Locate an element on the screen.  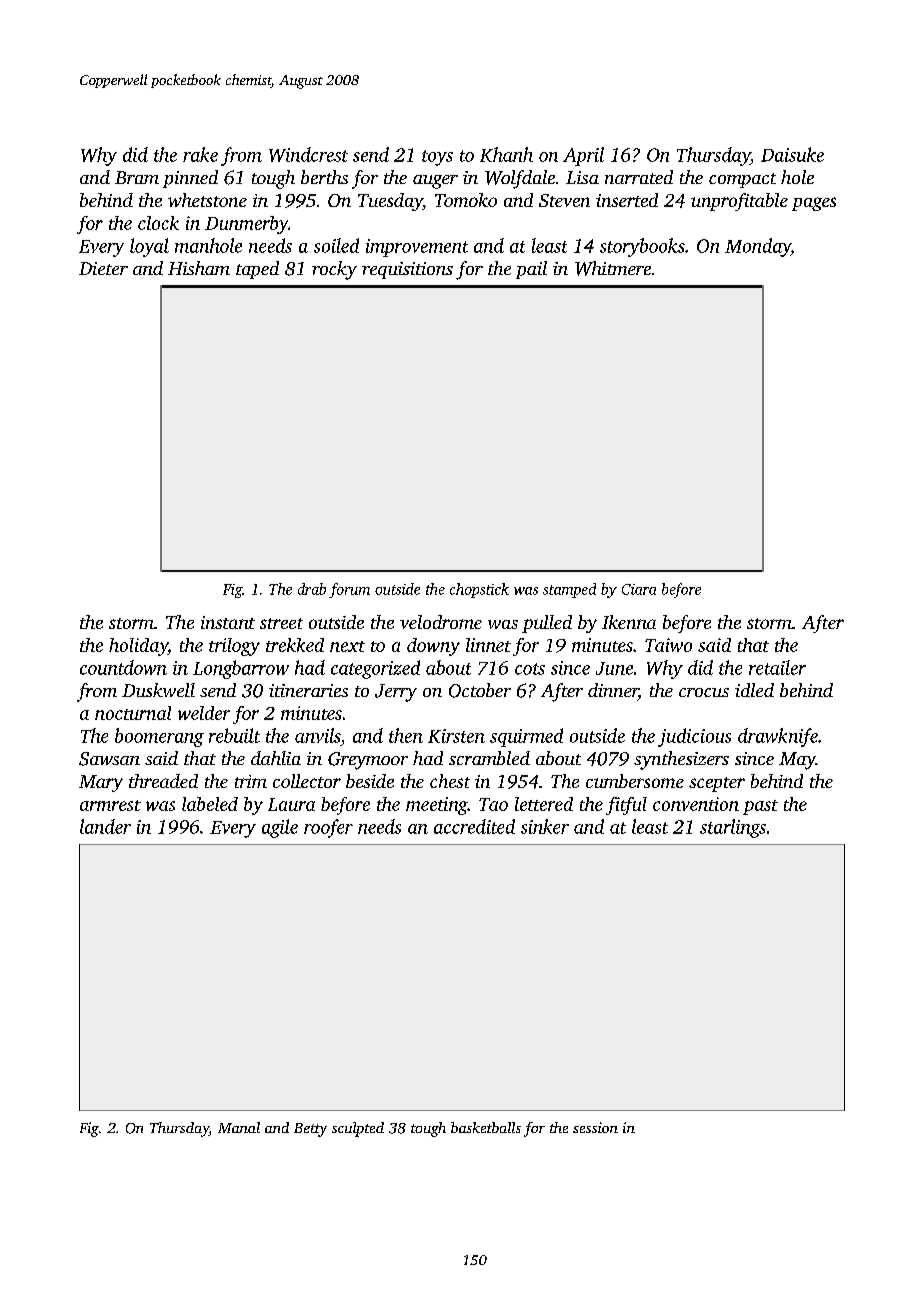
Manal is located at coordinates (239, 1127).
